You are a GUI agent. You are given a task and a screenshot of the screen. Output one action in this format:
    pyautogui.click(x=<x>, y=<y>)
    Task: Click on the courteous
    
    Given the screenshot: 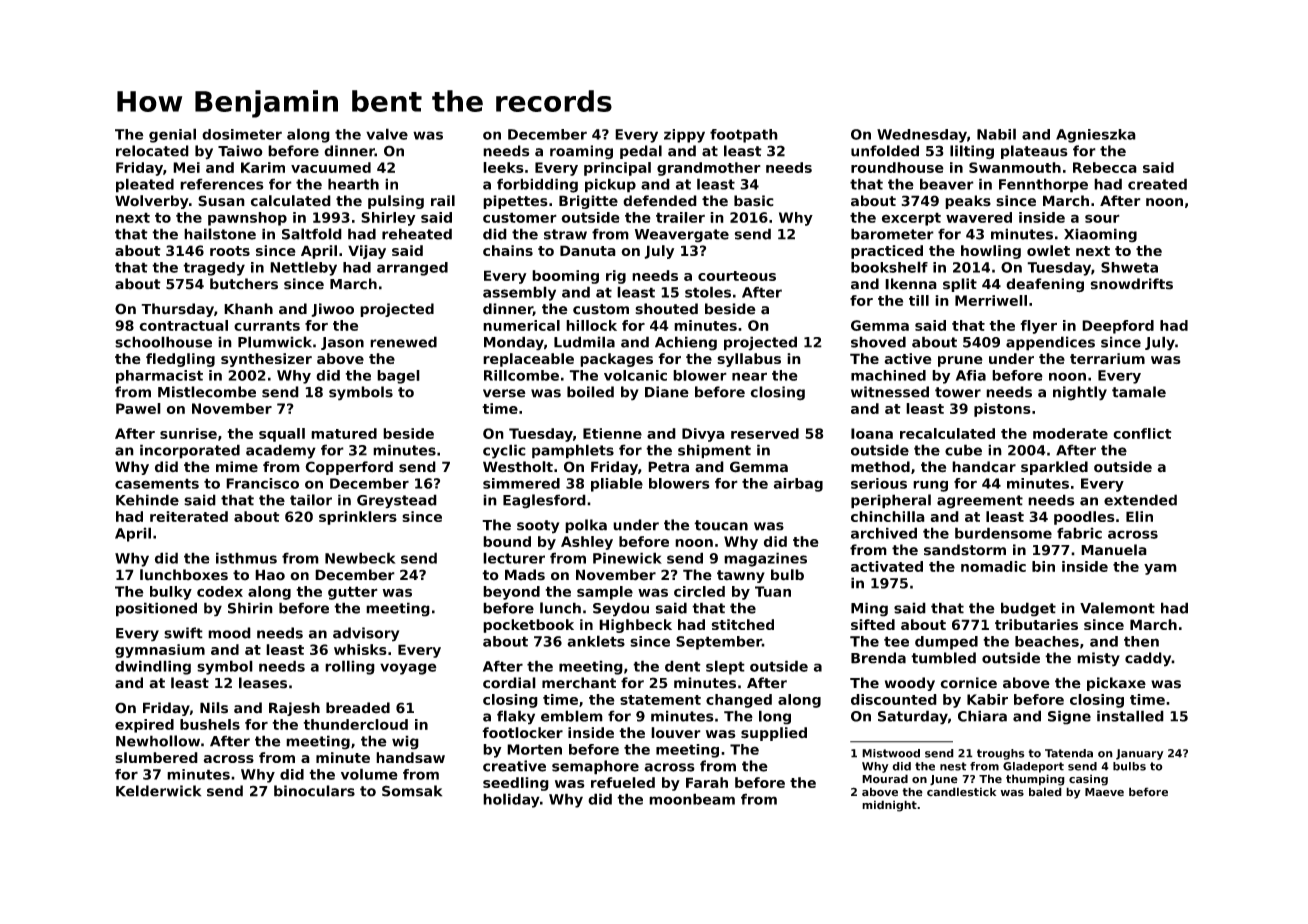 What is the action you would take?
    pyautogui.click(x=737, y=276)
